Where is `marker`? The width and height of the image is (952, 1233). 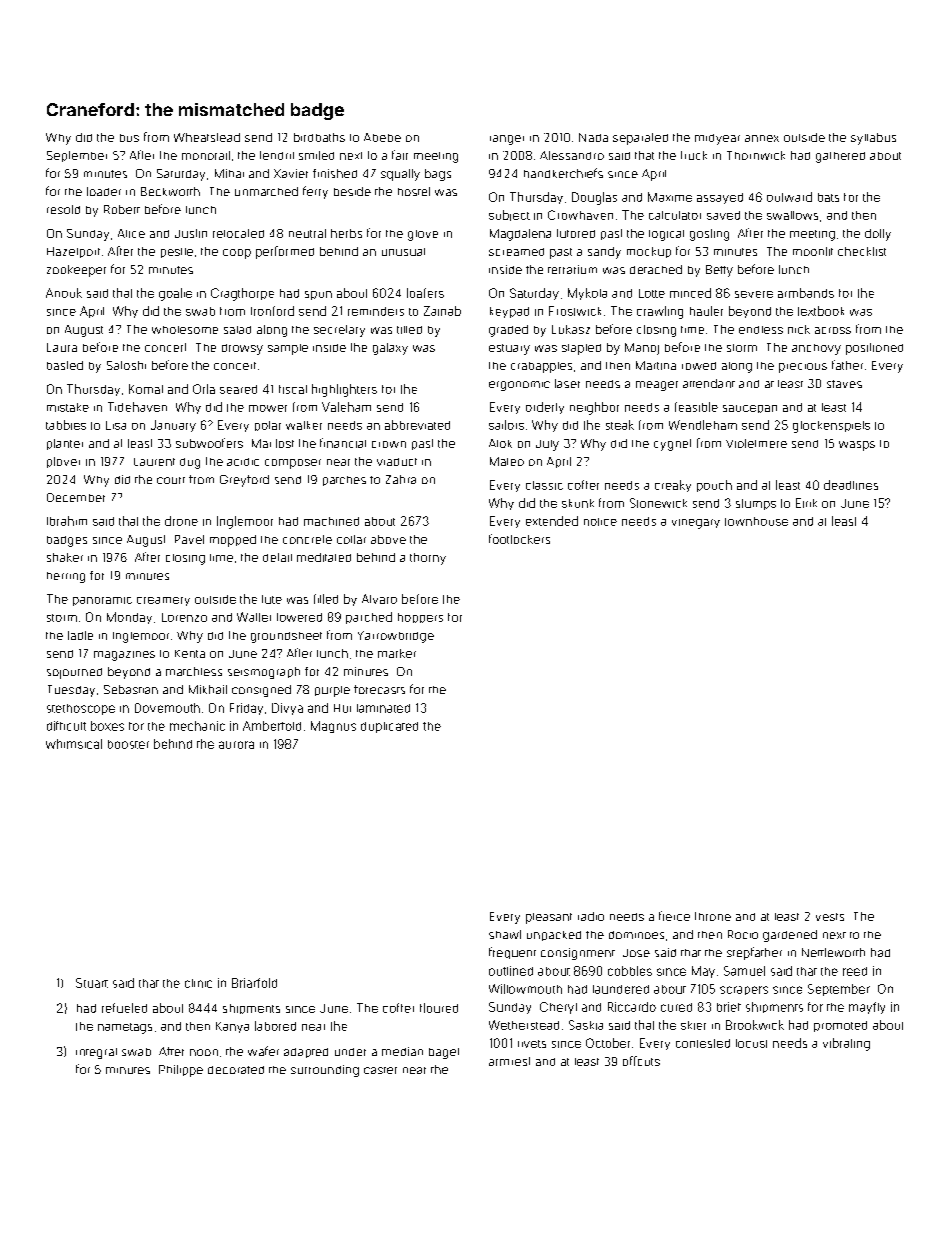
marker is located at coordinates (397, 653).
